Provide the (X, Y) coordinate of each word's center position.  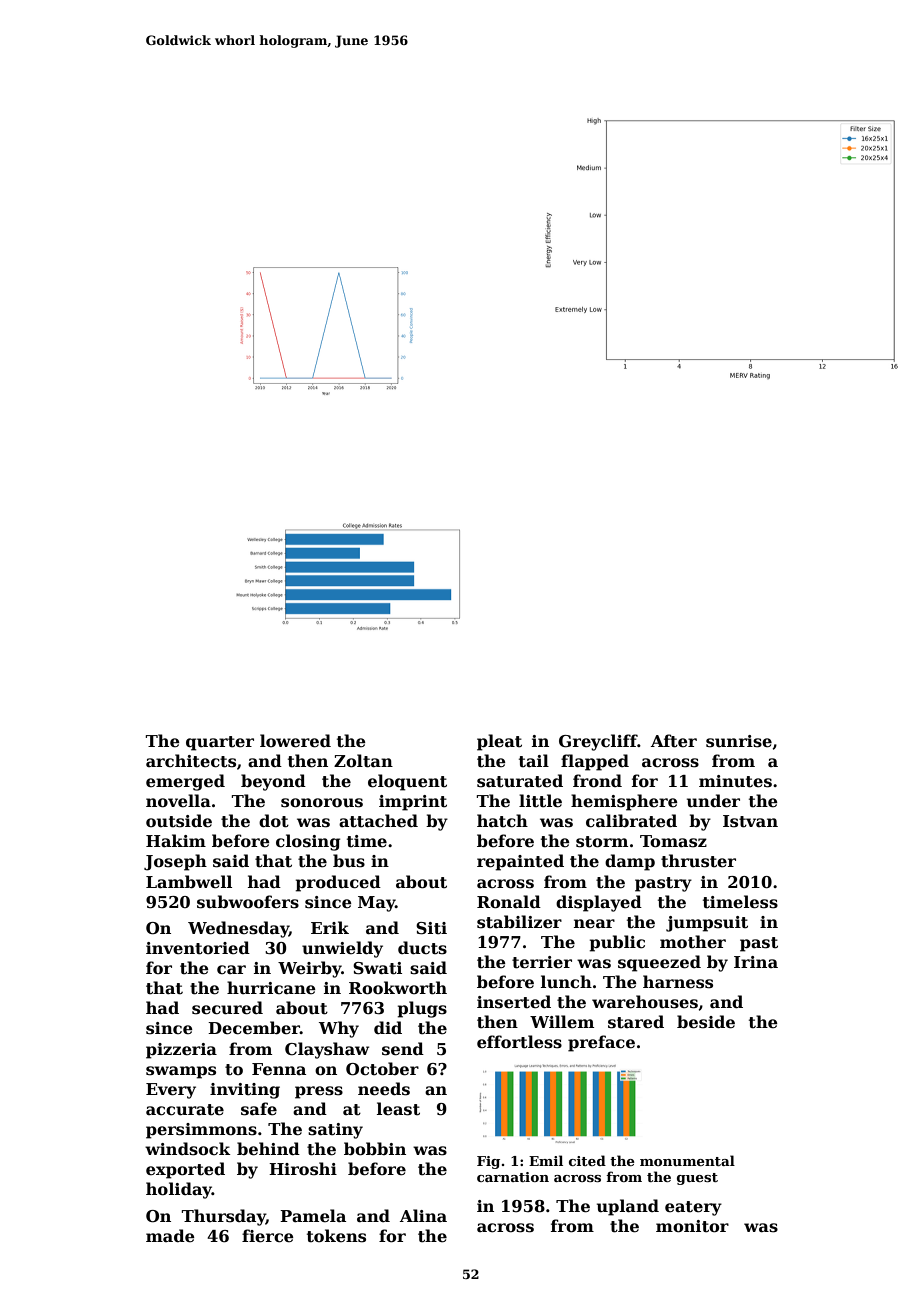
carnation (513, 1177)
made (170, 1235)
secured (227, 1008)
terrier (542, 962)
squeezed (659, 963)
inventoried (198, 948)
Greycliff (598, 742)
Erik (330, 927)
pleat (499, 742)
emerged (185, 782)
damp (630, 862)
